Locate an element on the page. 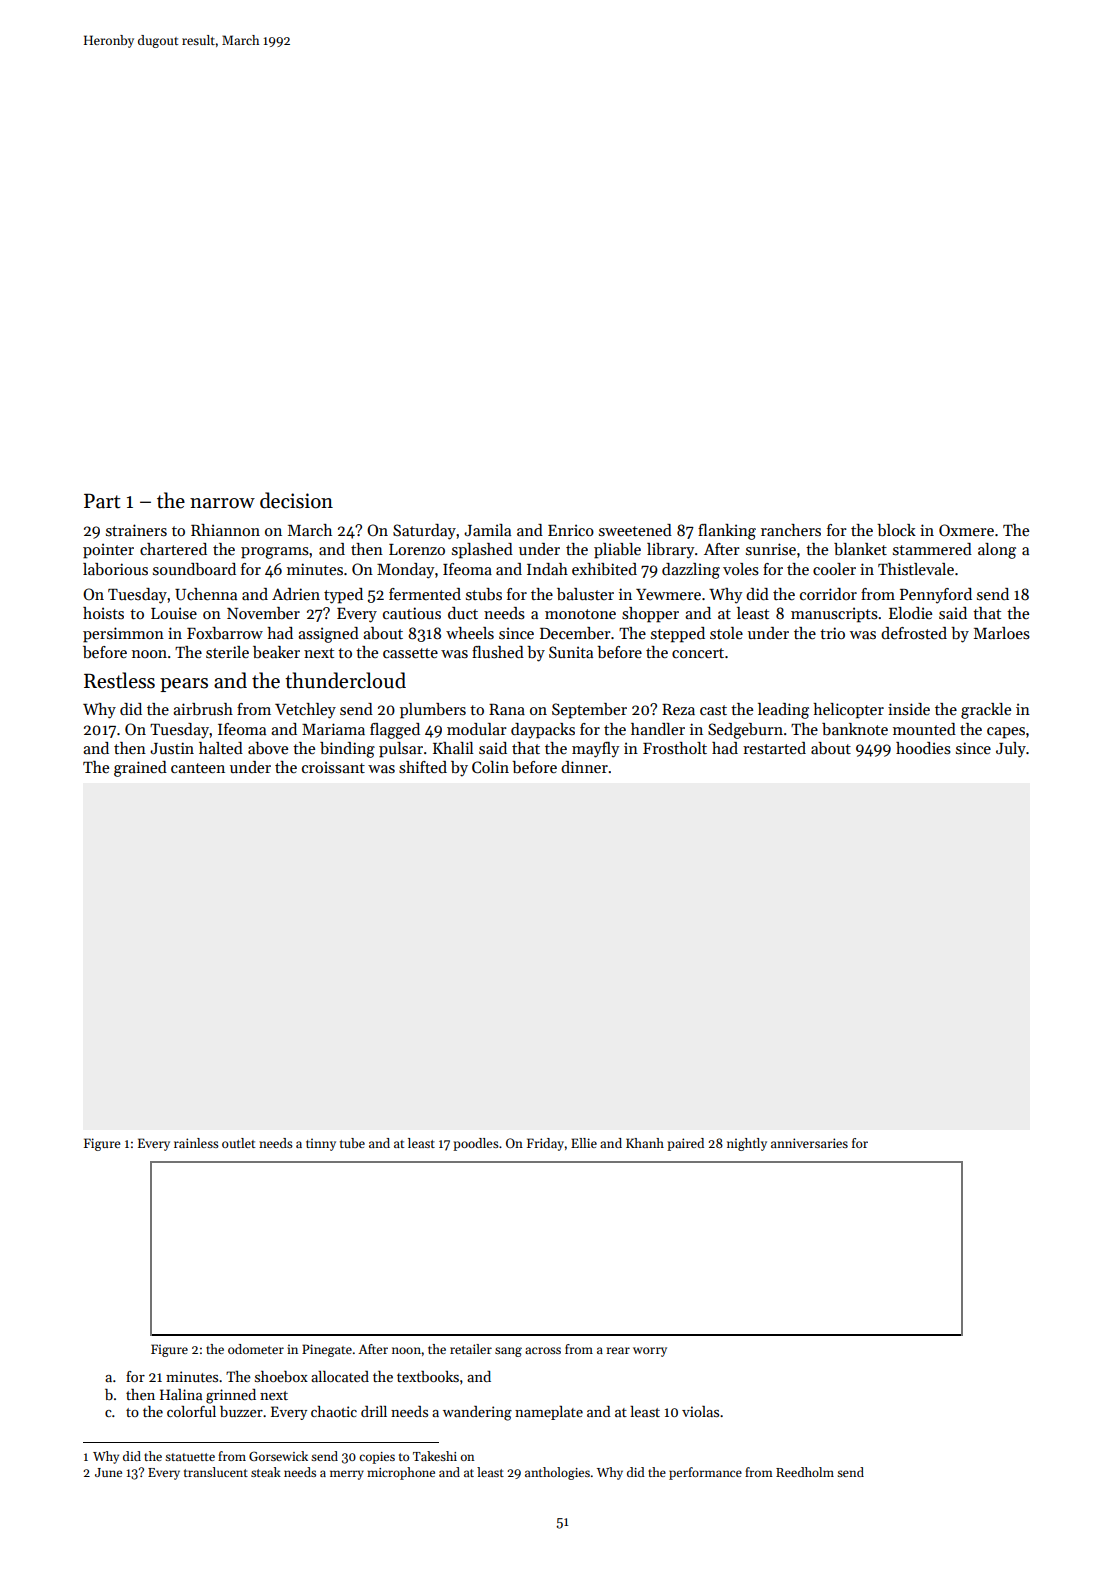 The height and width of the document is (1575, 1113). tinny is located at coordinates (321, 1144).
